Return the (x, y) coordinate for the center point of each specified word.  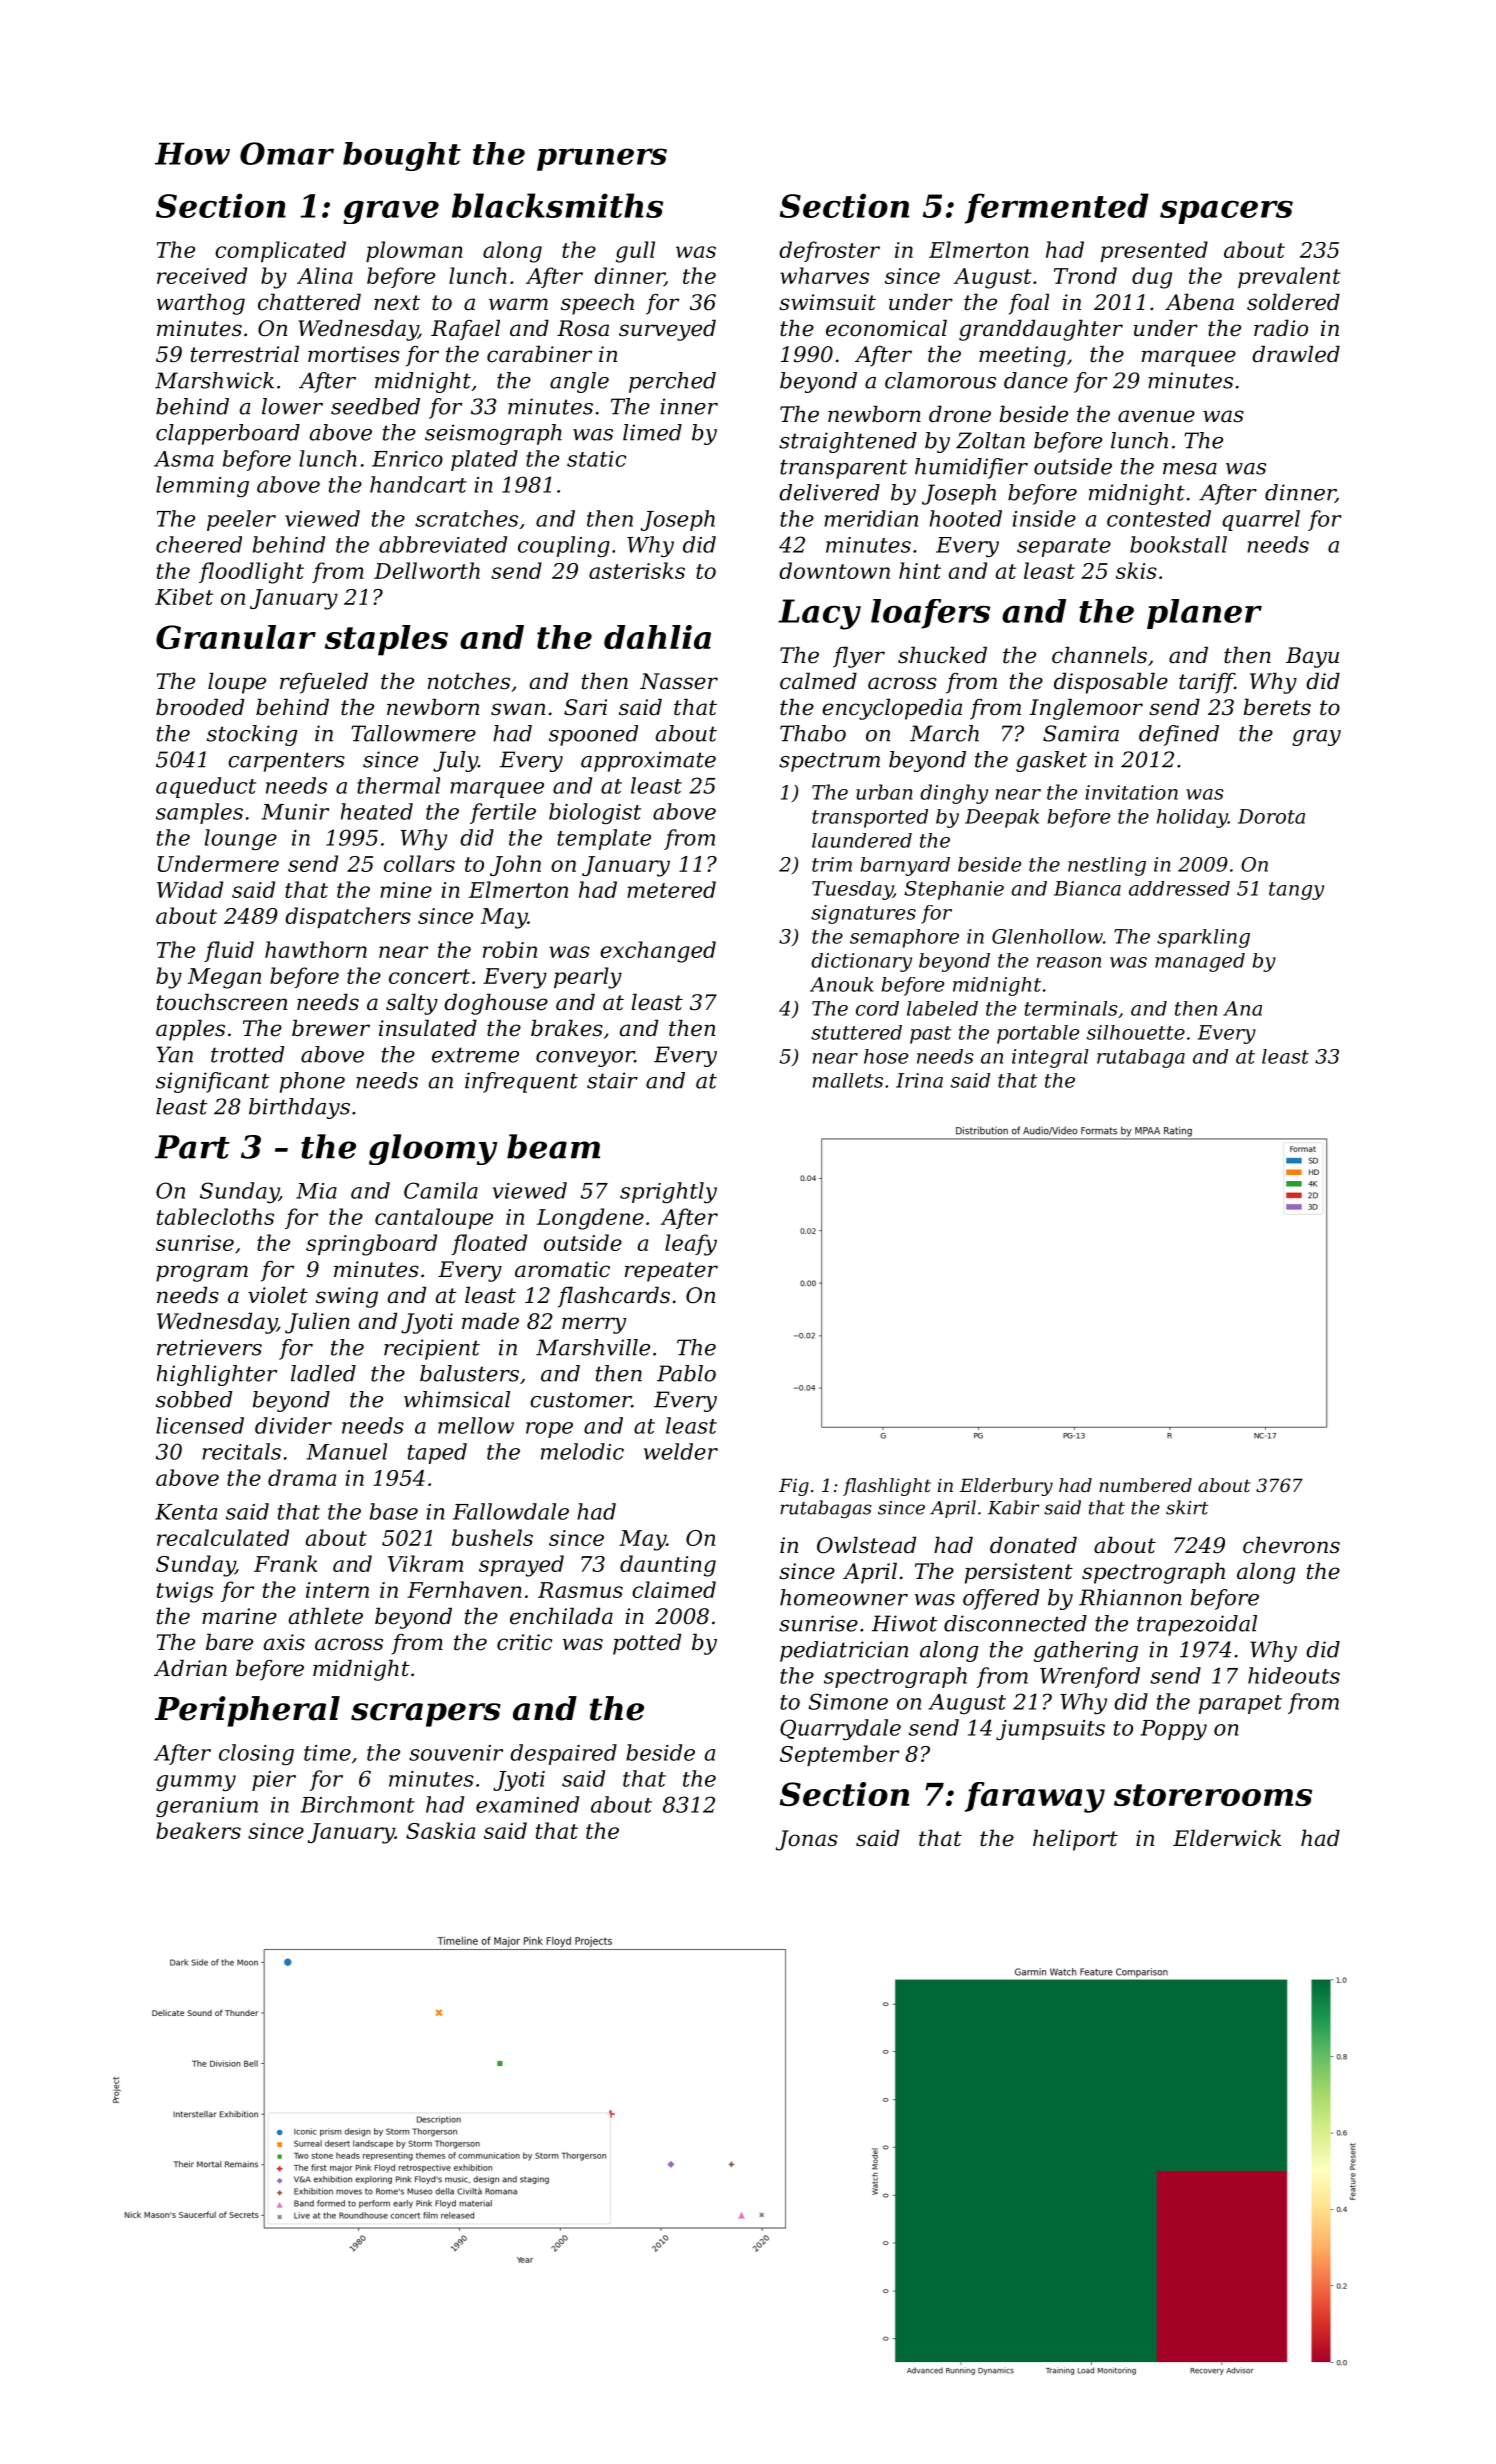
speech (597, 304)
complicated (280, 251)
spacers (1226, 212)
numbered (1145, 1485)
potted (647, 1644)
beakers (198, 1830)
